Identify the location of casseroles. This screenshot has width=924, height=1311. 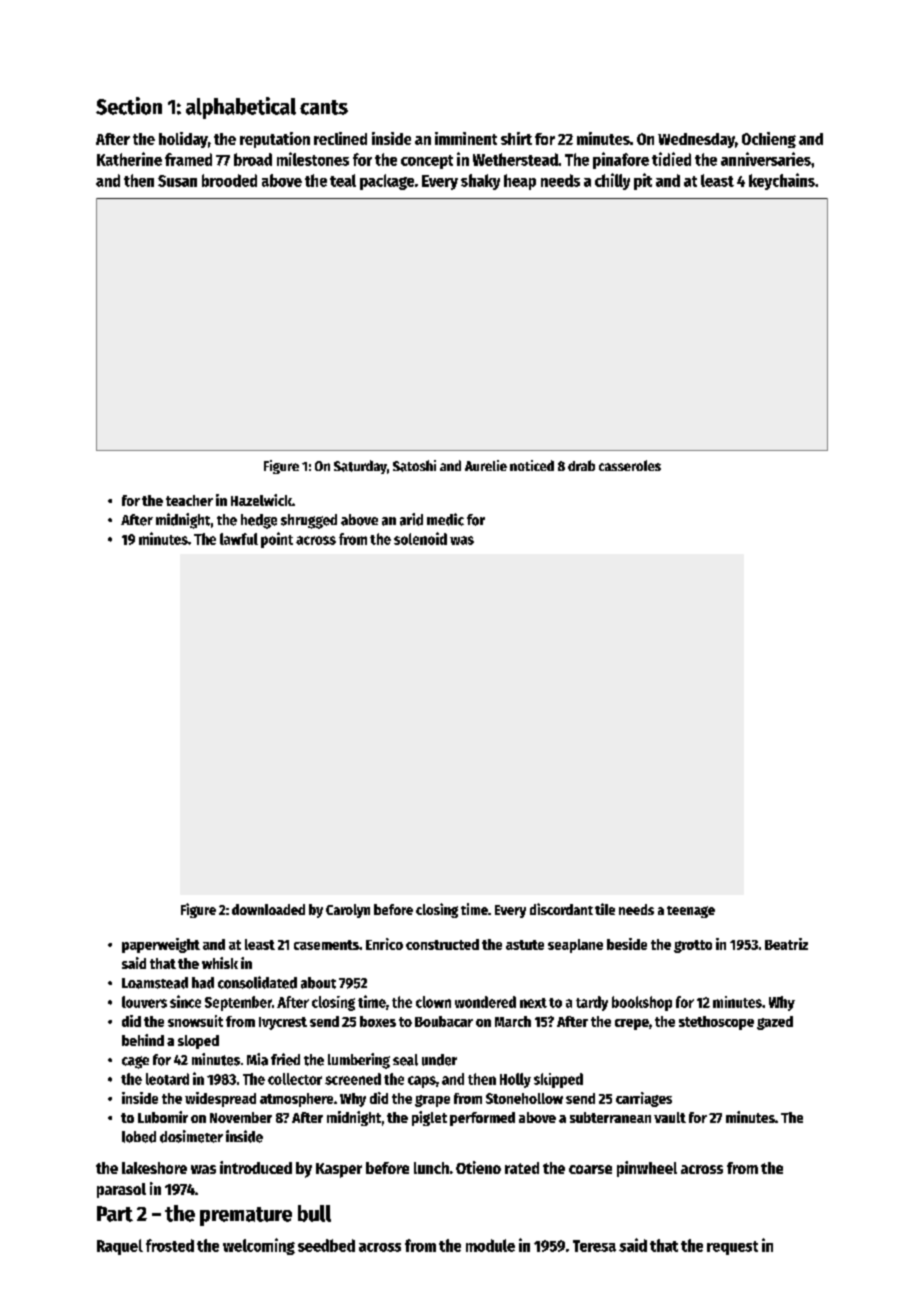
(630, 465).
